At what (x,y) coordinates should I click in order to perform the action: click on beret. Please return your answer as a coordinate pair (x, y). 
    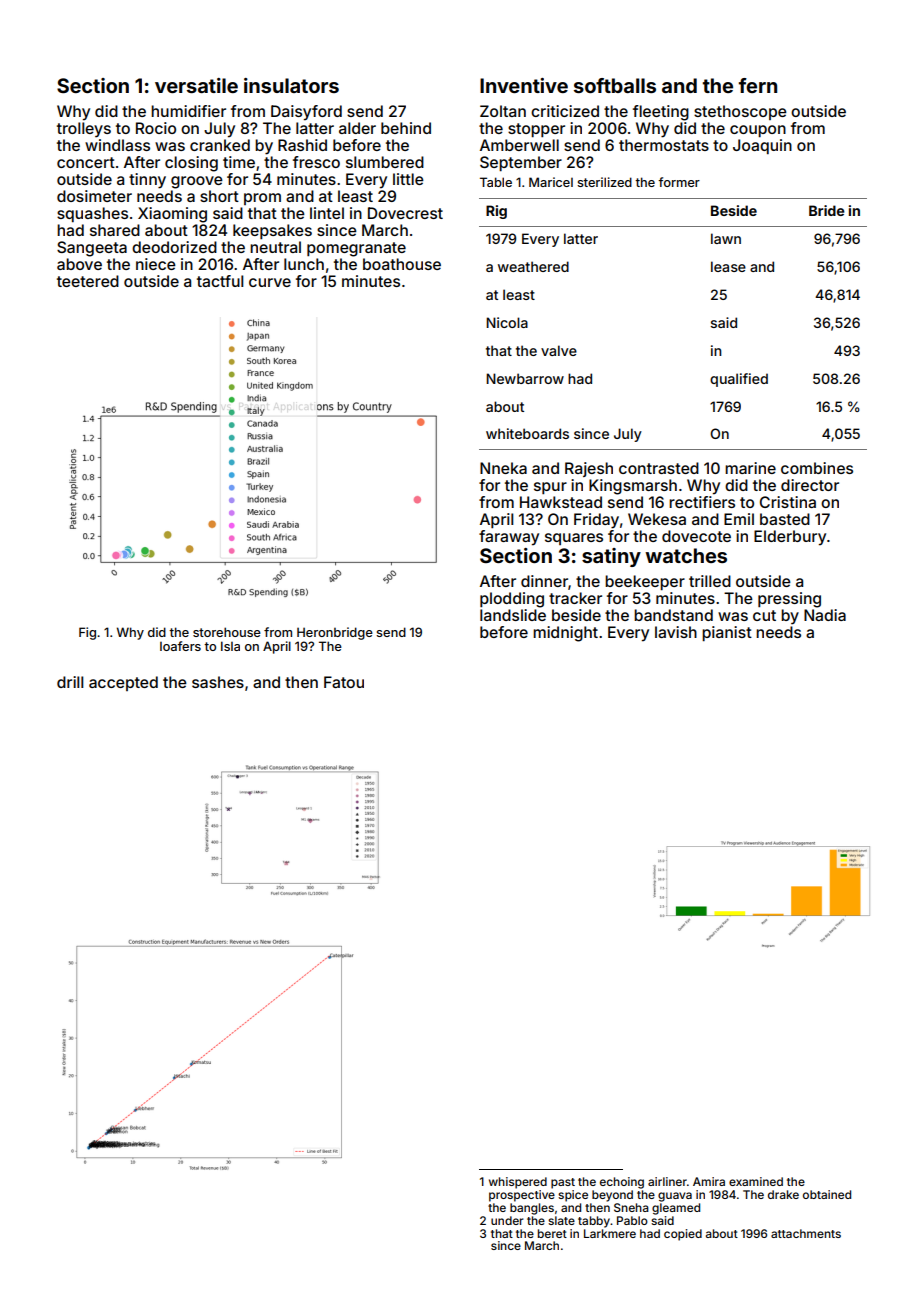
    Looking at the image, I should click on (552, 1233).
